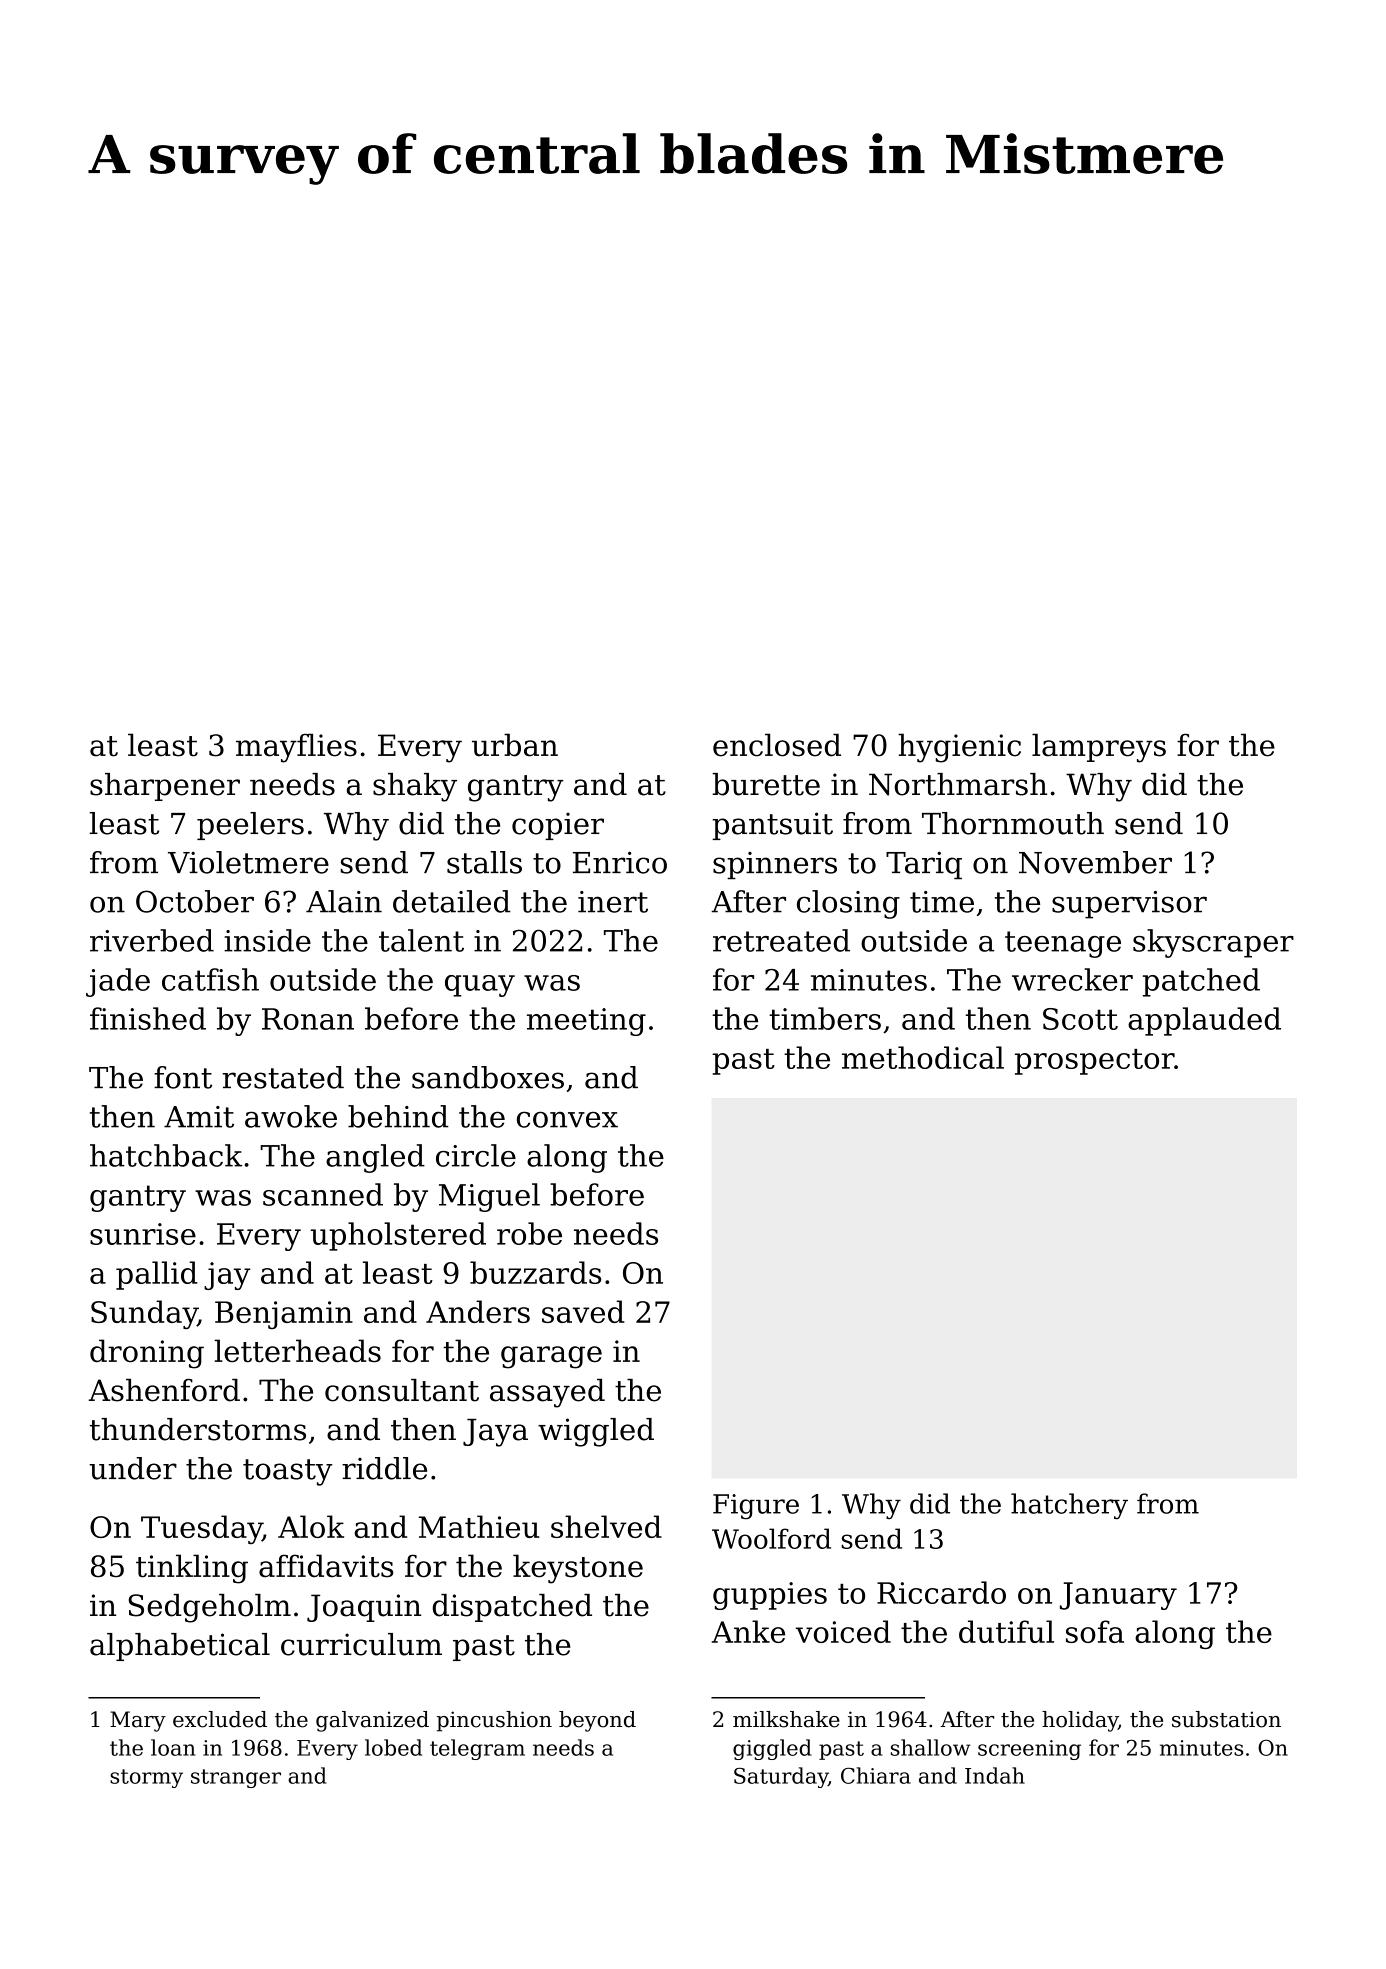  What do you see at coordinates (756, 1506) in the document?
I see `Figure` at bounding box center [756, 1506].
